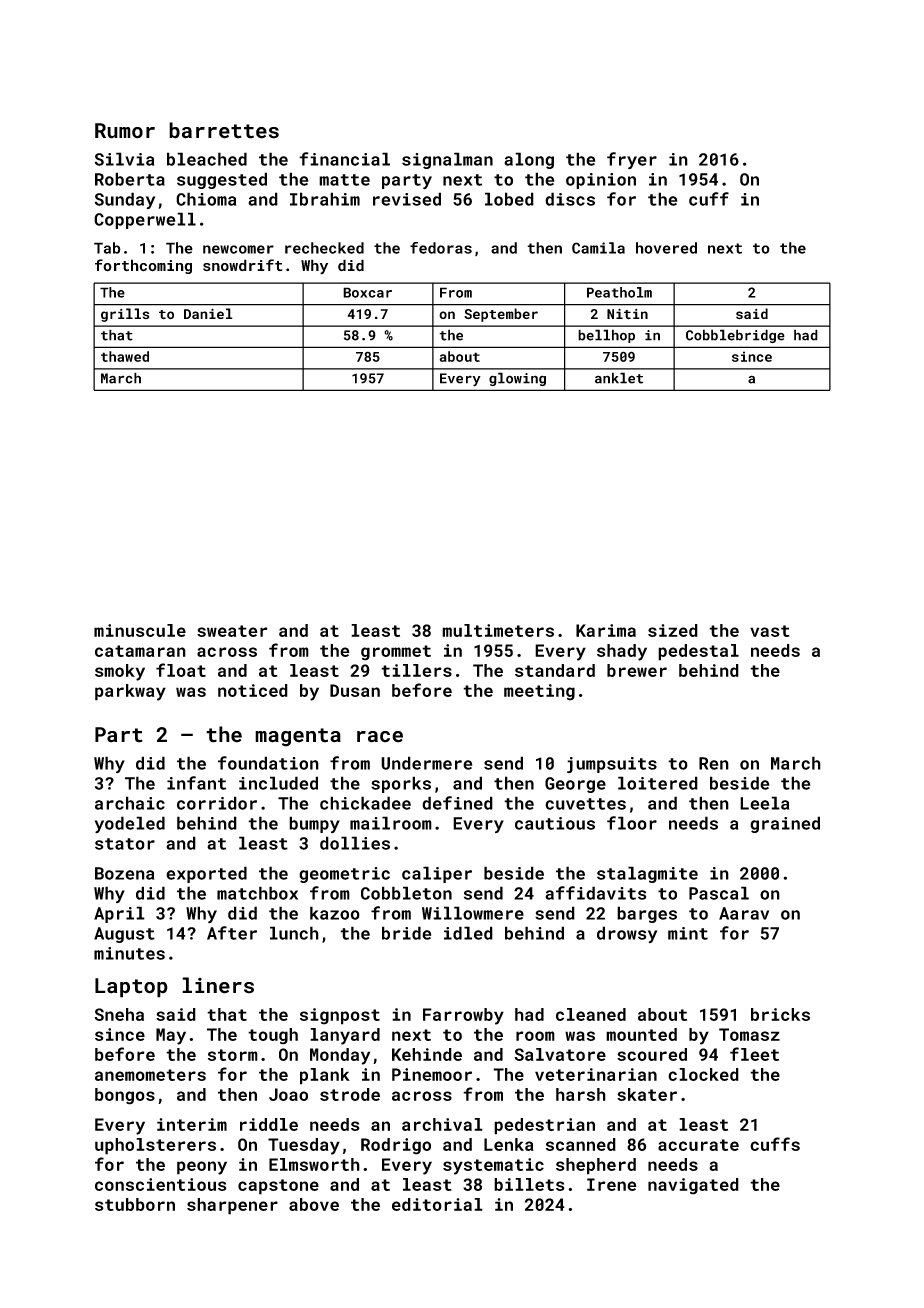  What do you see at coordinates (278, 1187) in the image?
I see `capstone` at bounding box center [278, 1187].
